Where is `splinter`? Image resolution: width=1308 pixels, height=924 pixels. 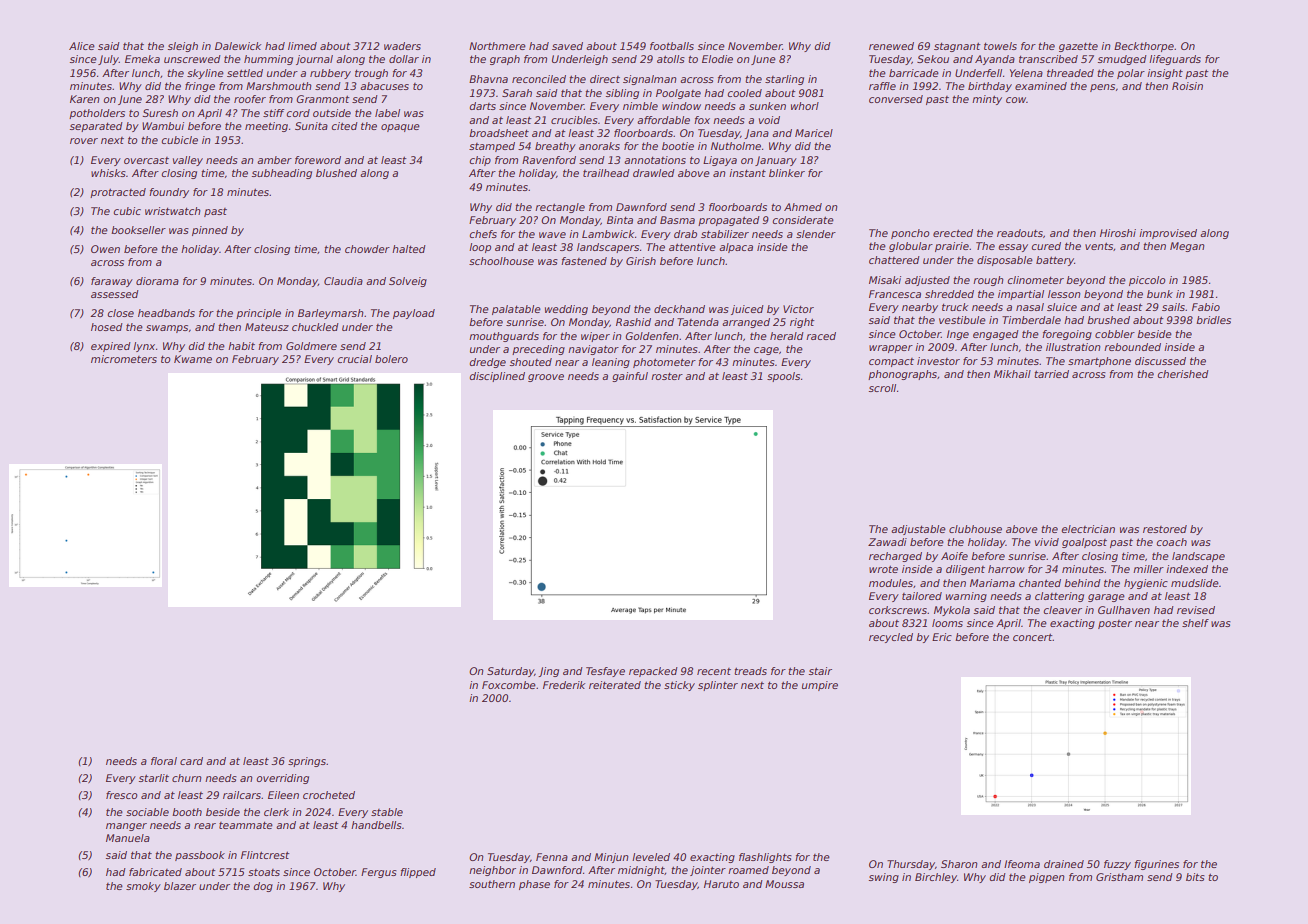 splinter is located at coordinates (718, 686).
